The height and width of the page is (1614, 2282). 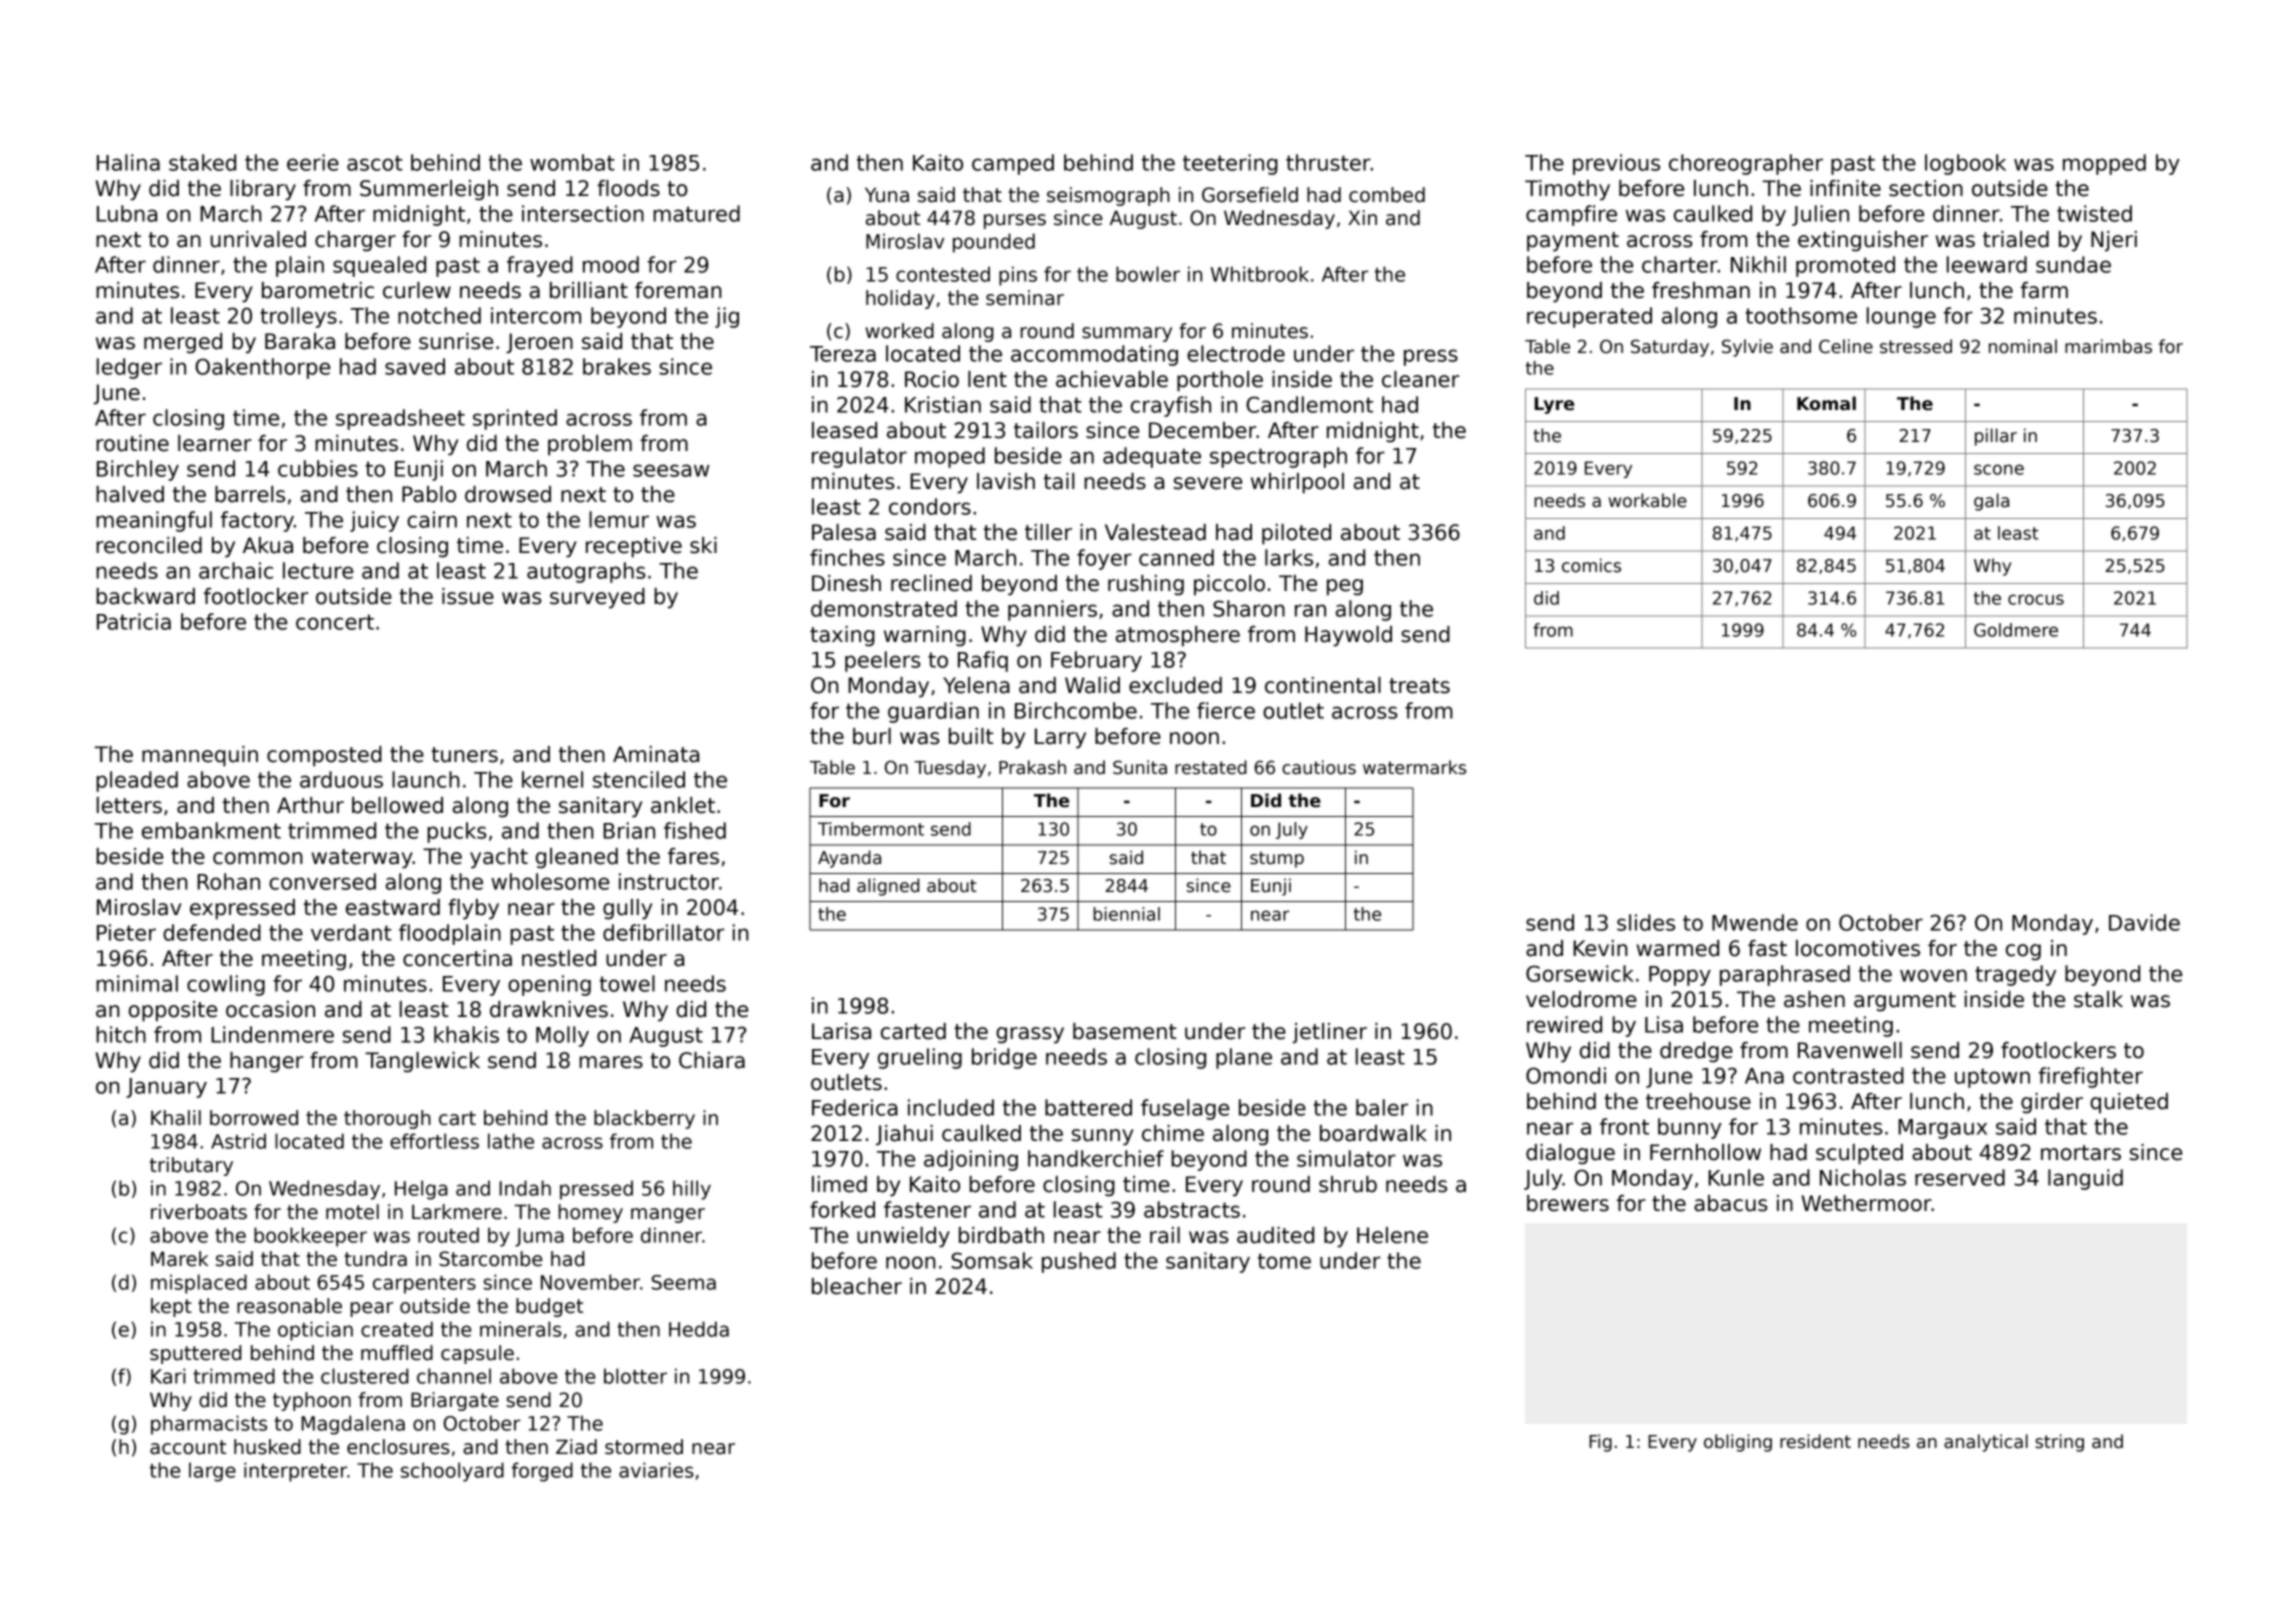 What do you see at coordinates (1013, 164) in the page?
I see `camped` at bounding box center [1013, 164].
